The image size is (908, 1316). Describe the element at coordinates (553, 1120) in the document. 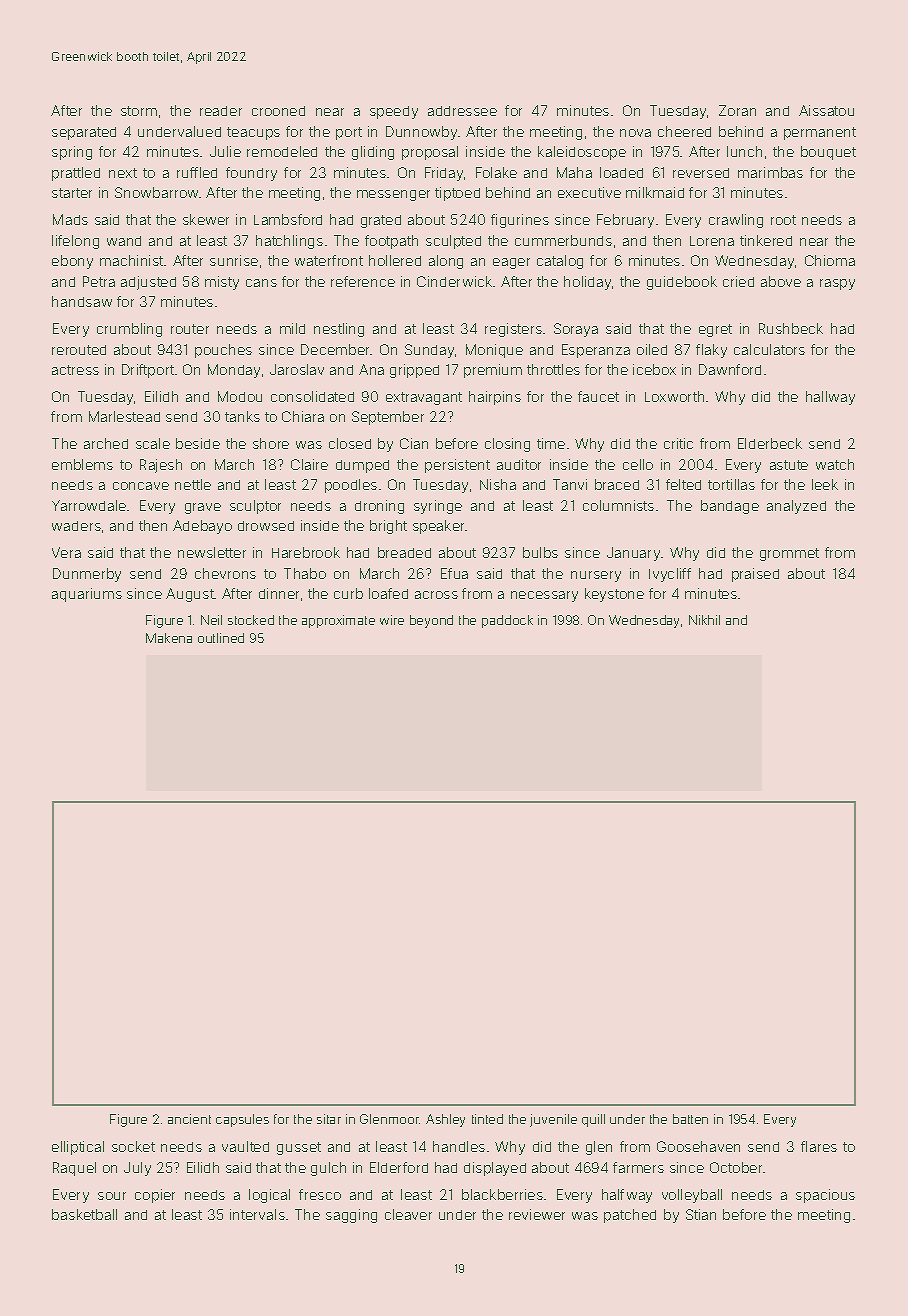

I see `juvenile` at that location.
